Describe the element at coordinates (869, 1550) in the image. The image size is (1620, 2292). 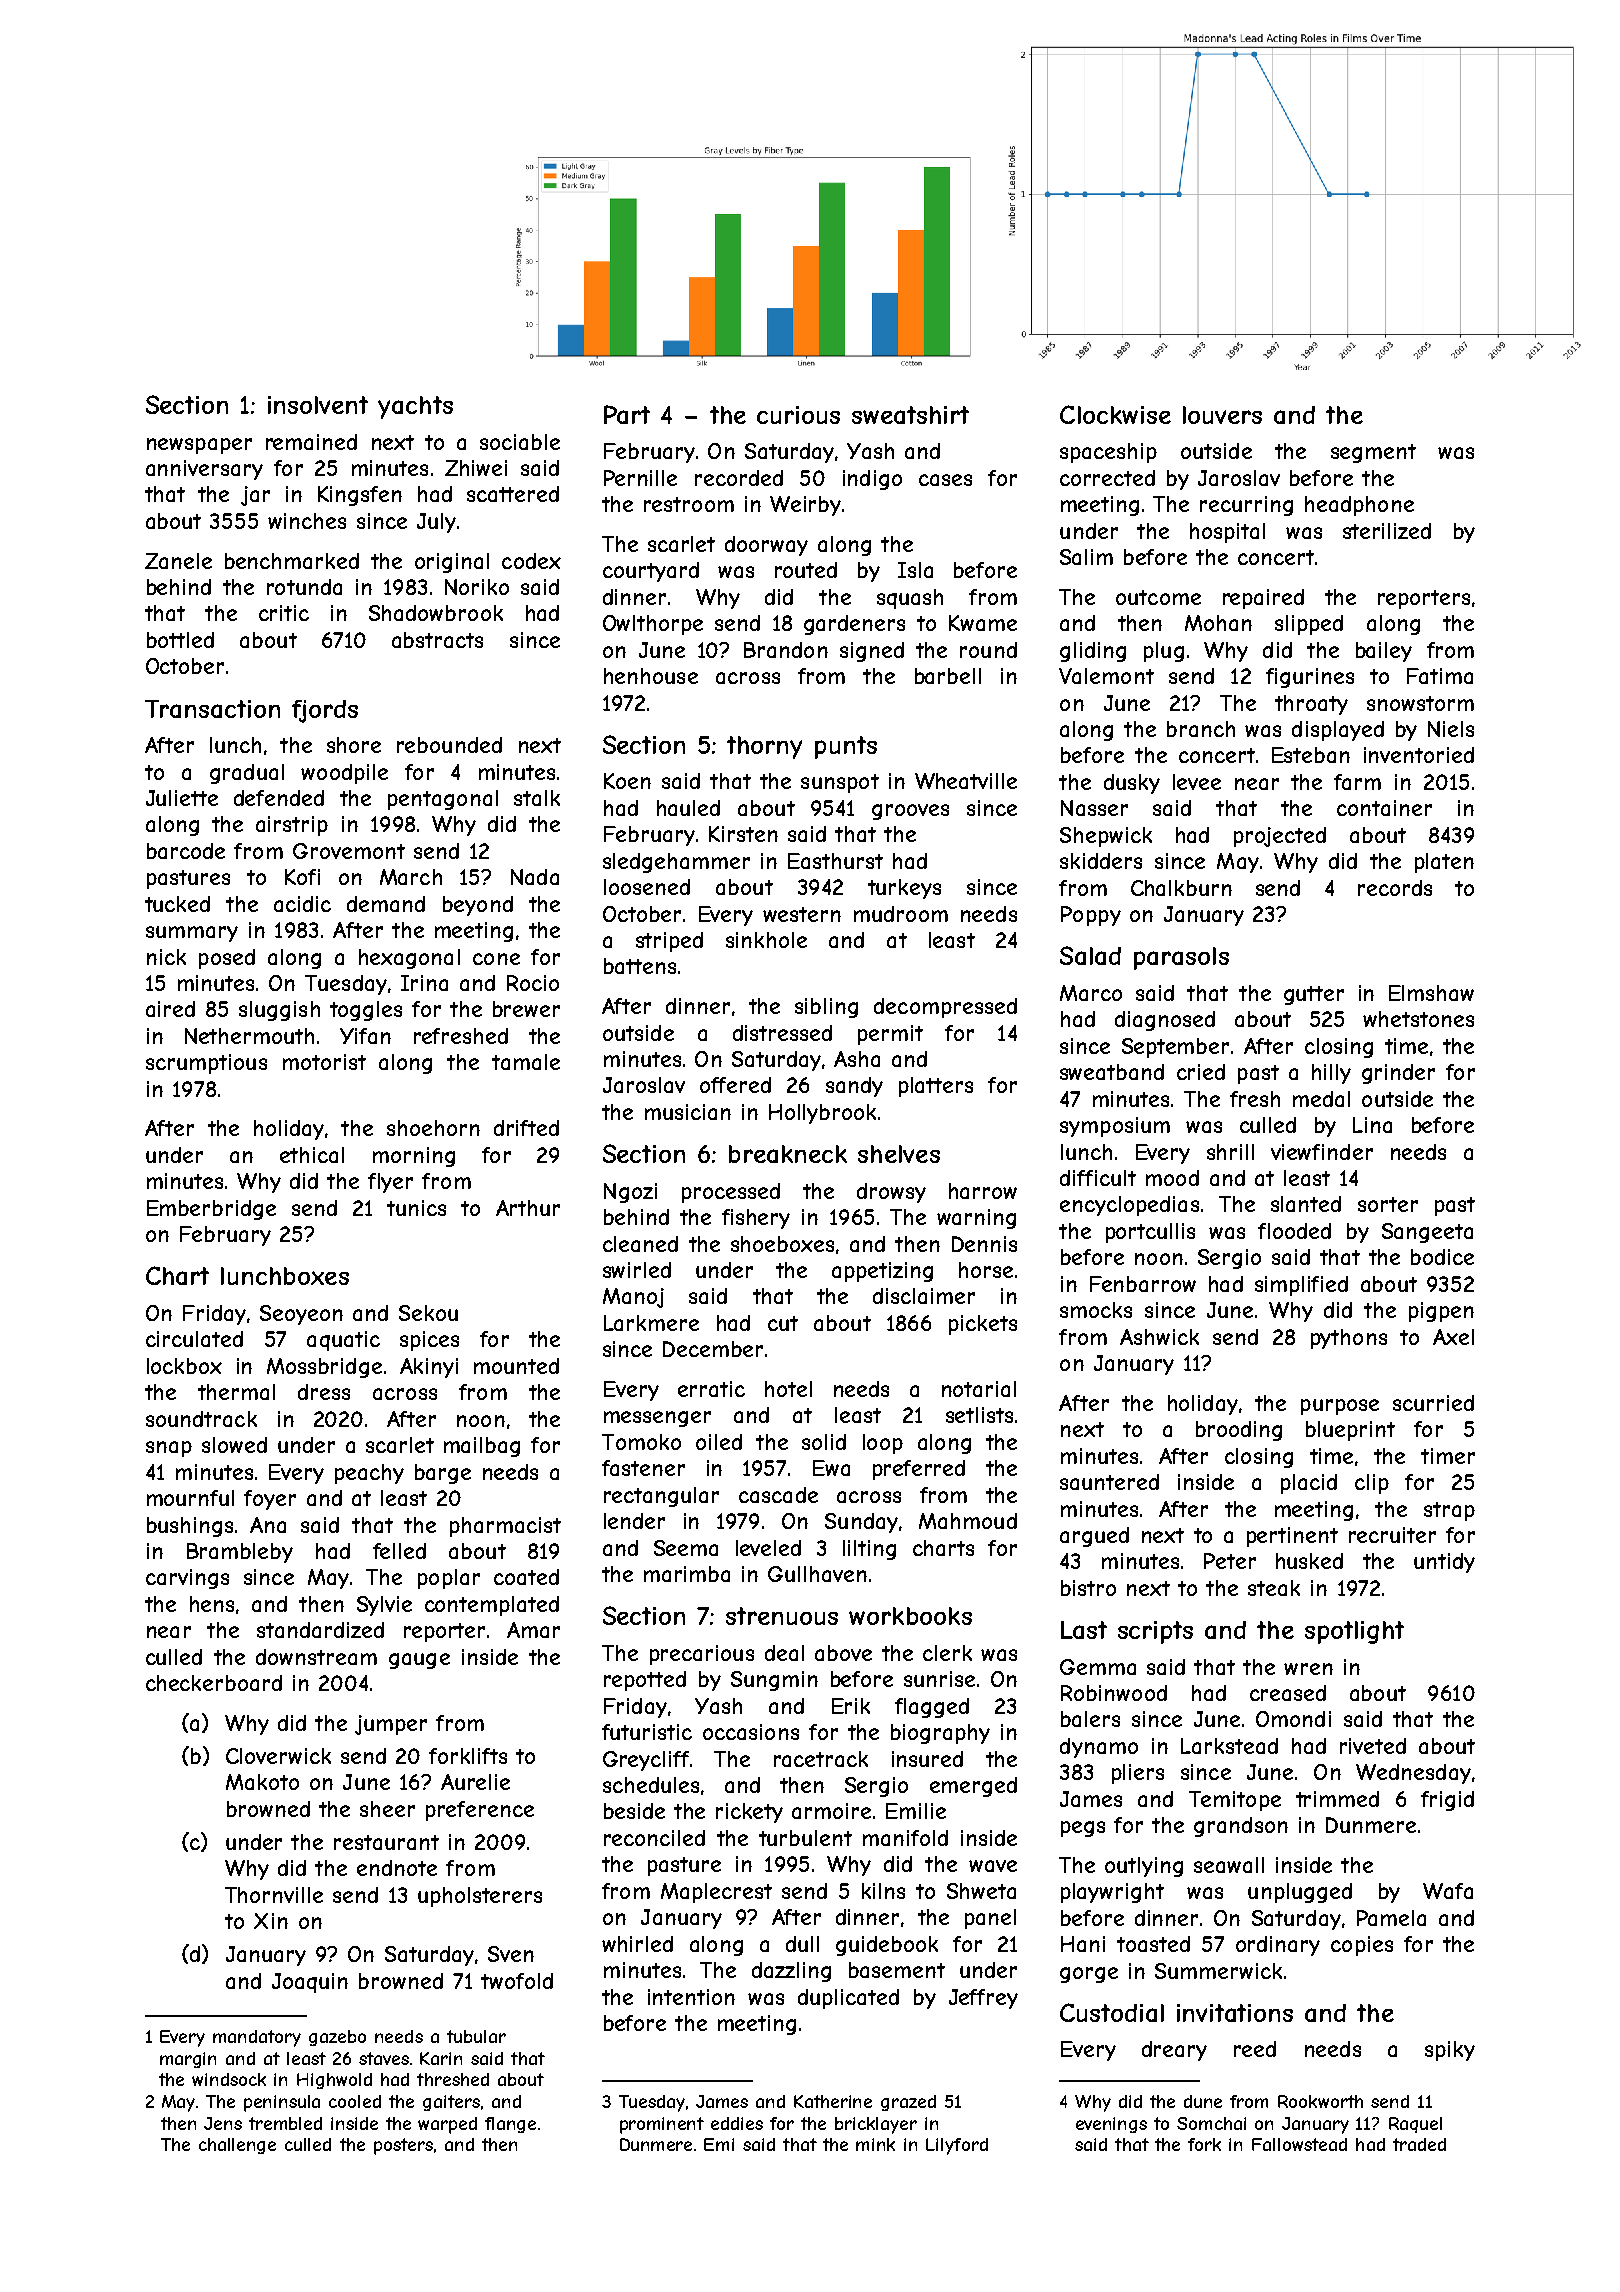
I see `lilting` at that location.
